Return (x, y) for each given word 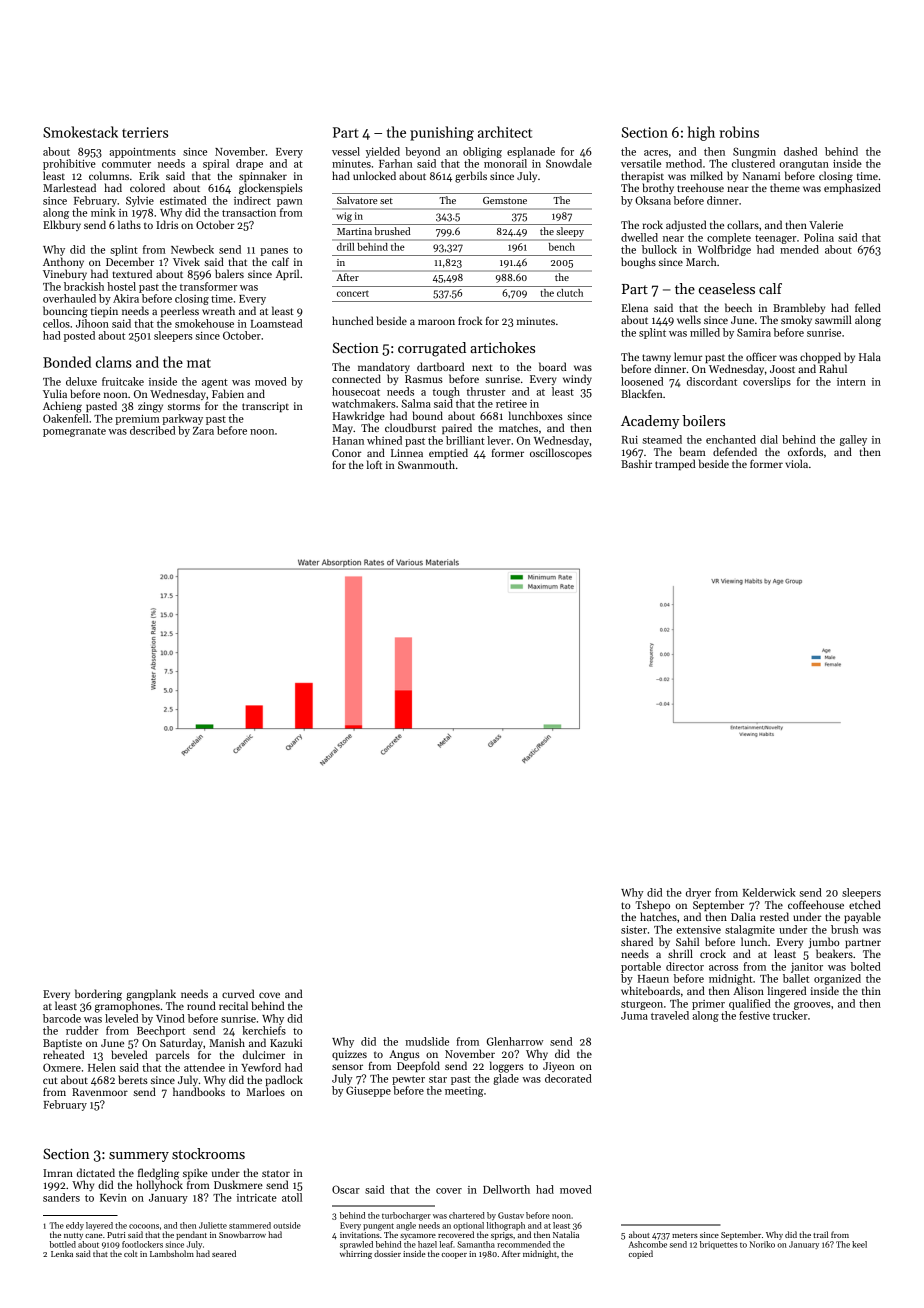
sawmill (833, 319)
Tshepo (652, 905)
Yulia (55, 393)
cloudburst (410, 427)
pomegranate (74, 432)
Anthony (63, 262)
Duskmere (238, 1184)
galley (853, 440)
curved (238, 993)
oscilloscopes (561, 453)
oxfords (805, 451)
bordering (98, 995)
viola (796, 463)
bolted (866, 966)
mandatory (384, 367)
